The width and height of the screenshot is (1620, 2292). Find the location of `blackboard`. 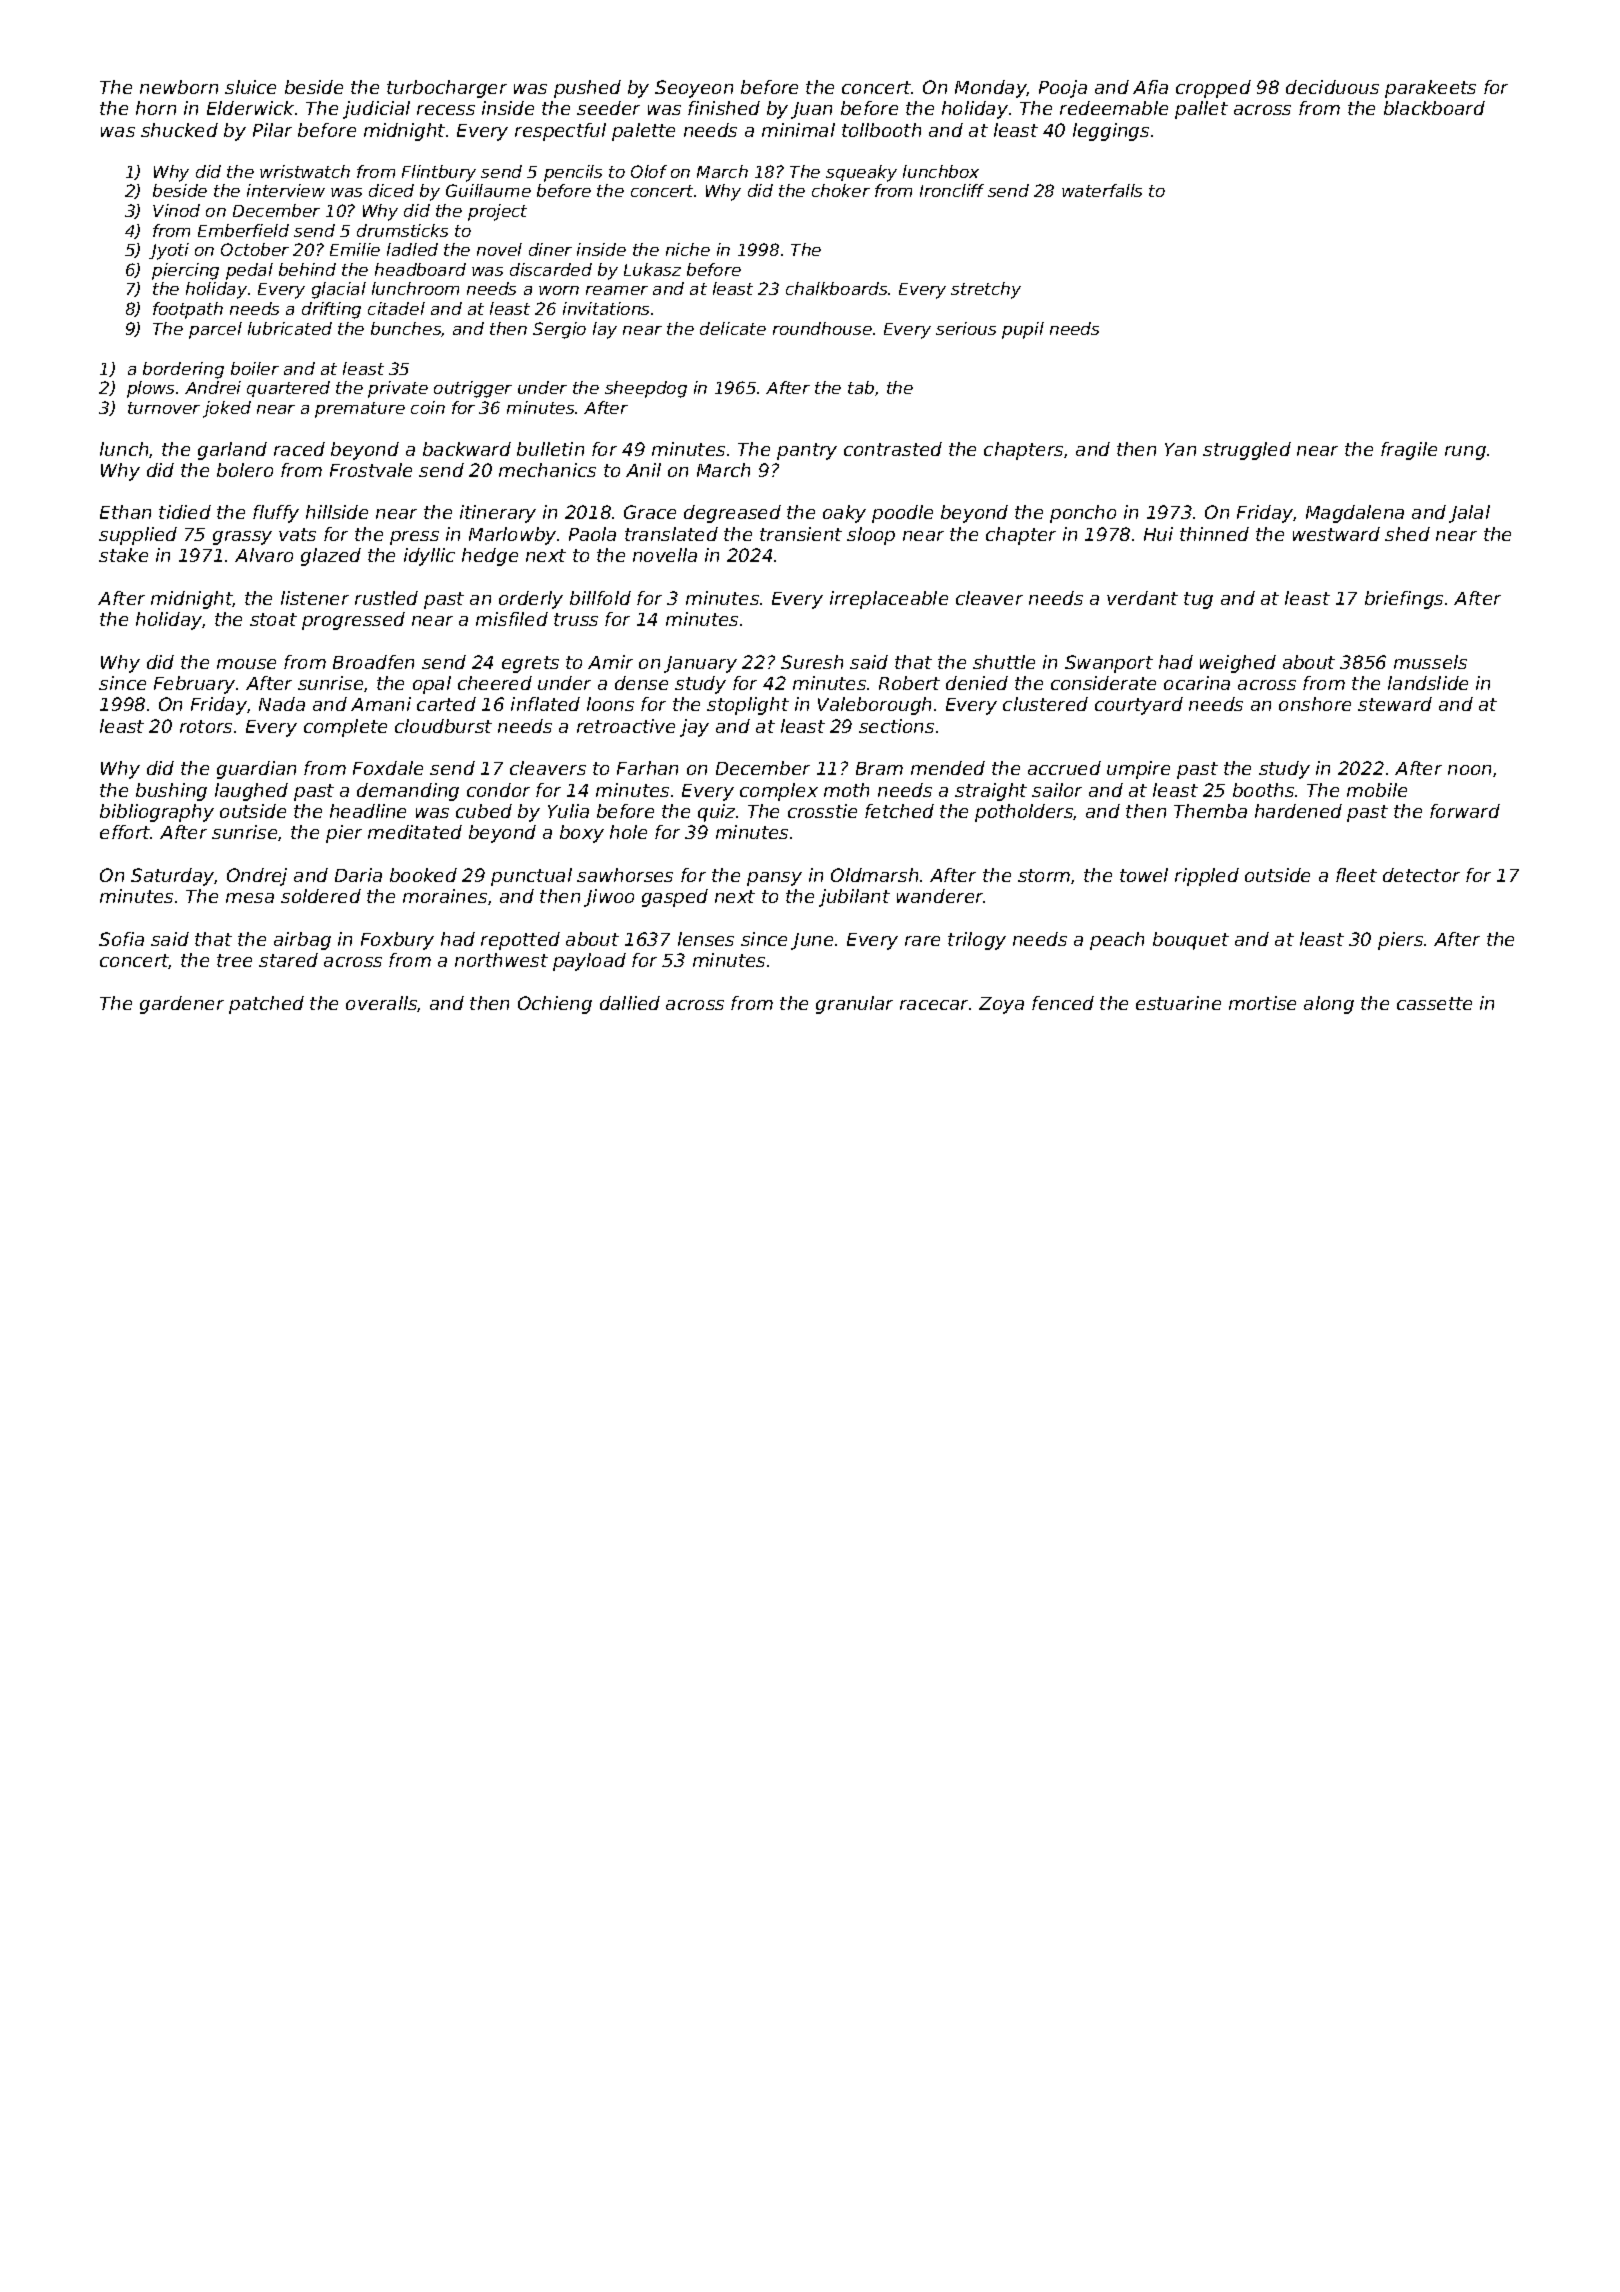

blackboard is located at coordinates (1434, 108).
